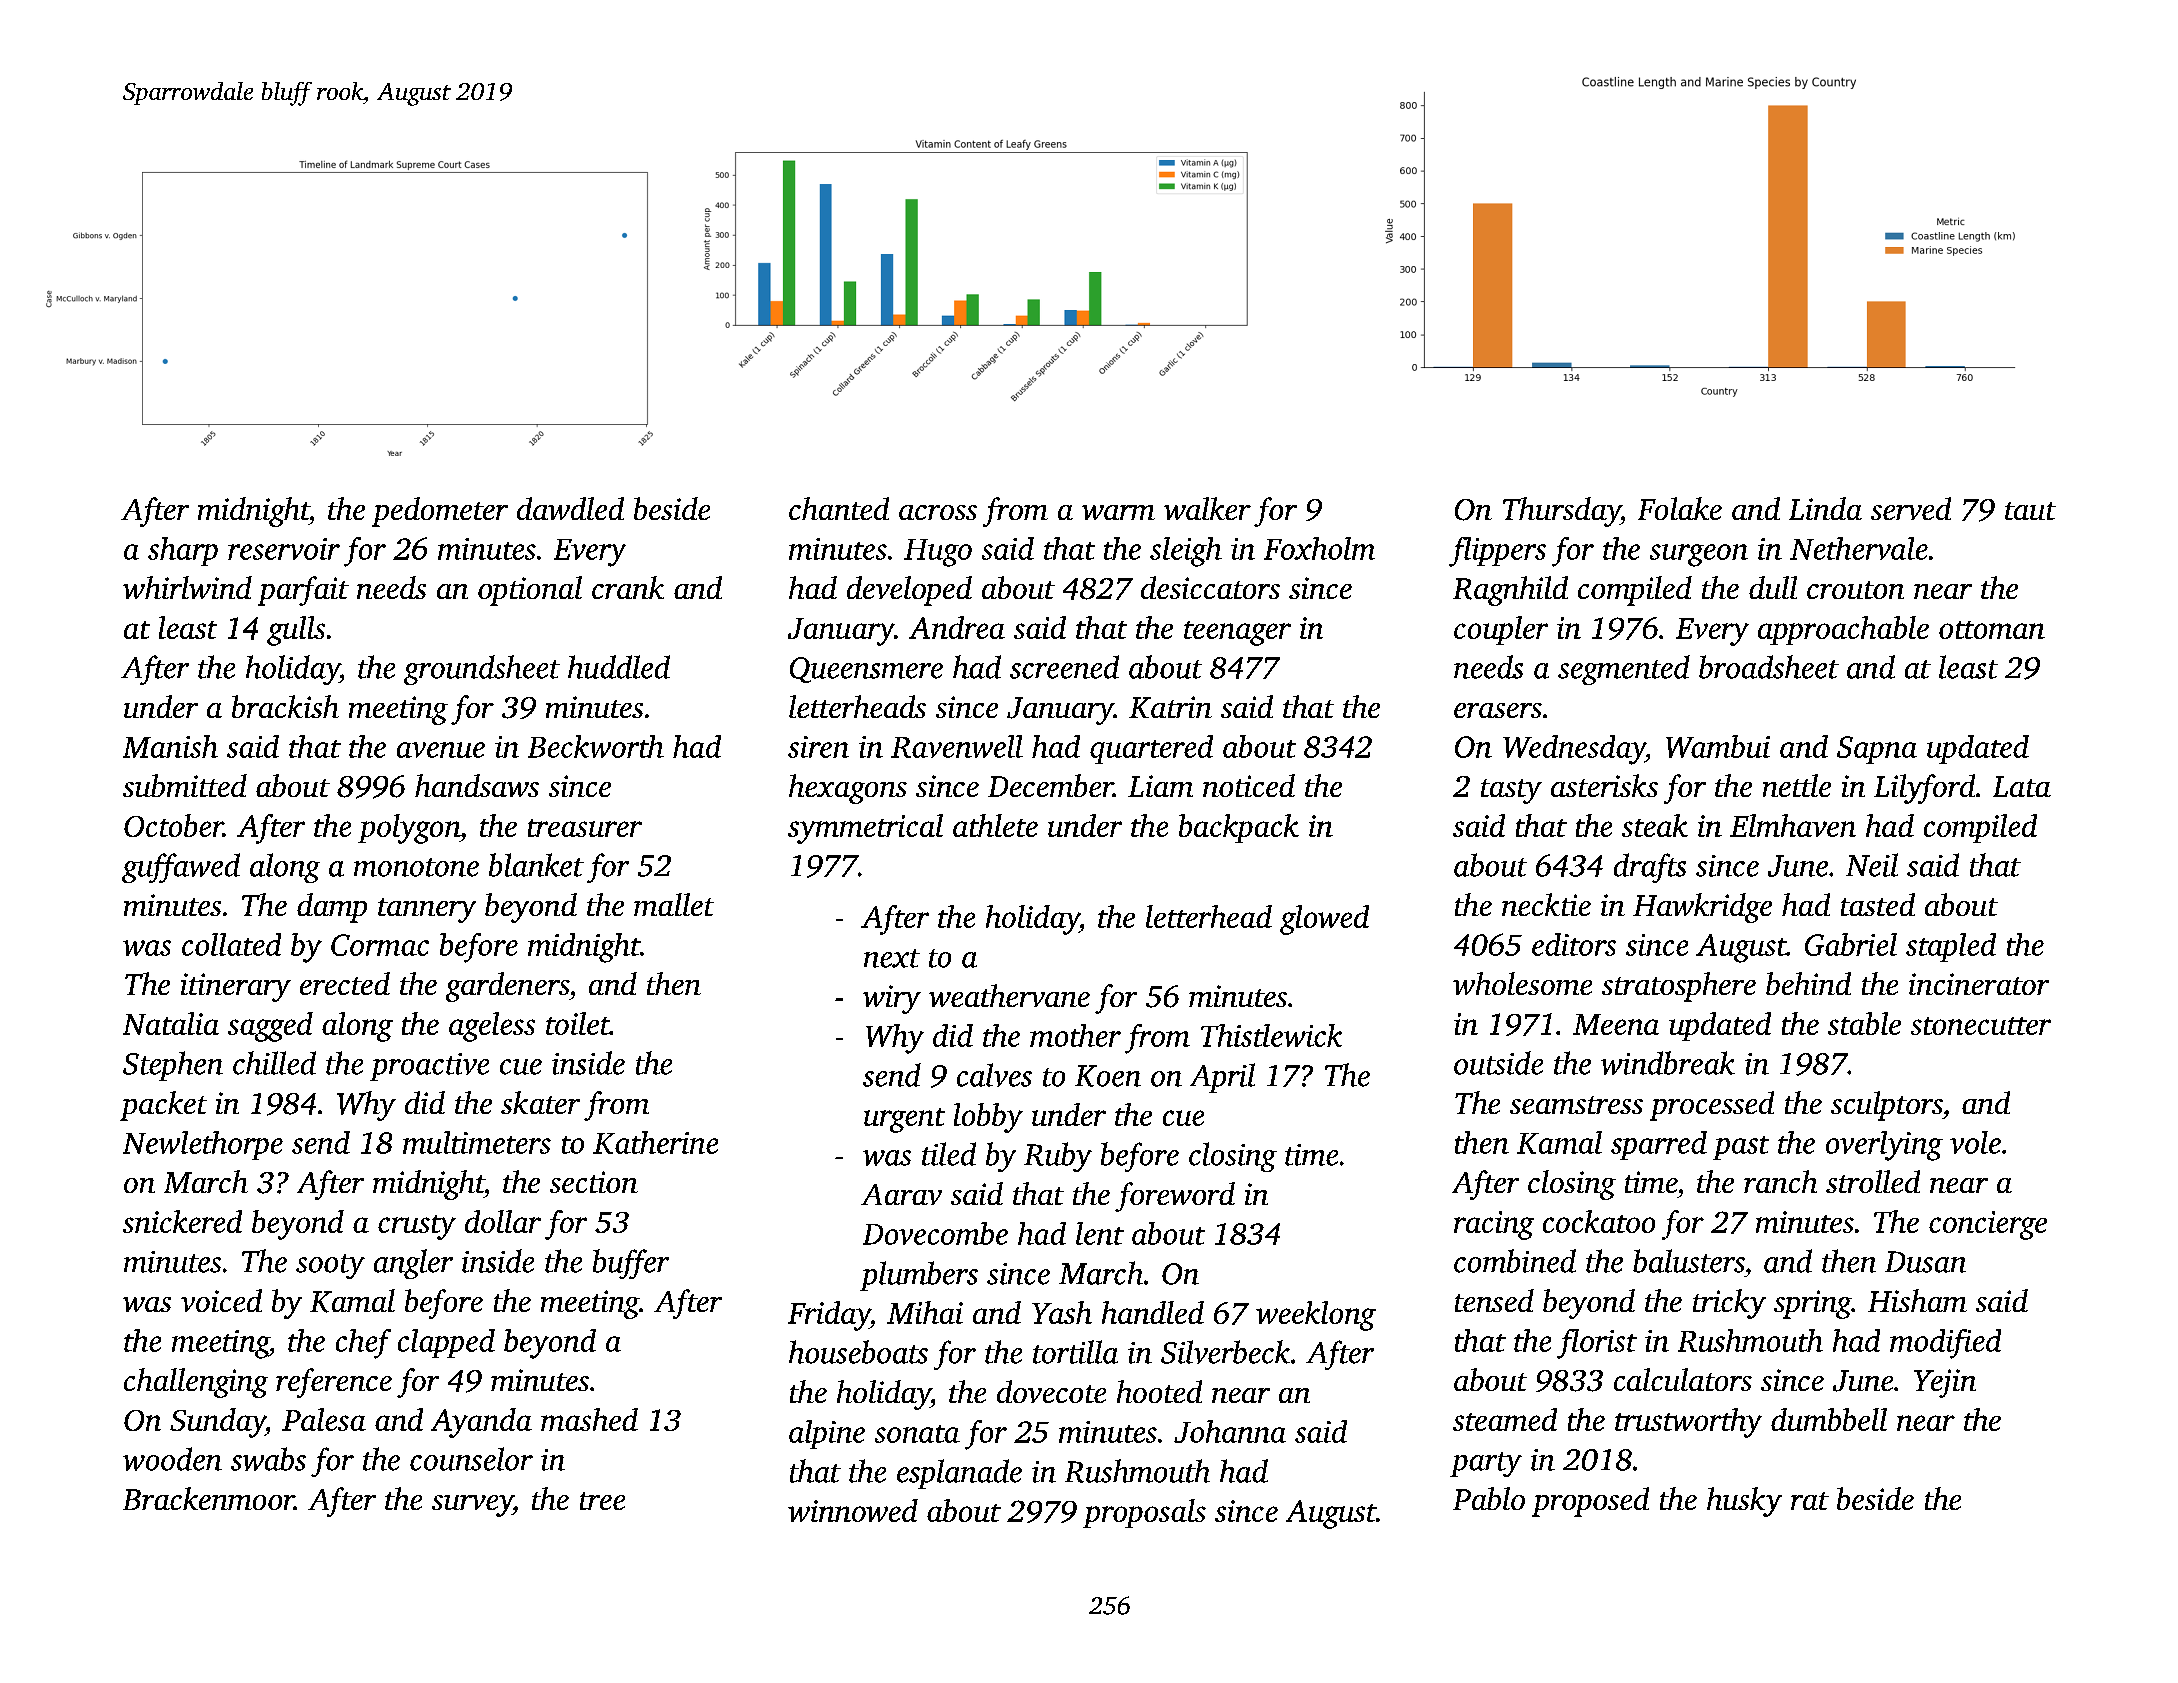  I want to click on Linda, so click(1825, 508).
